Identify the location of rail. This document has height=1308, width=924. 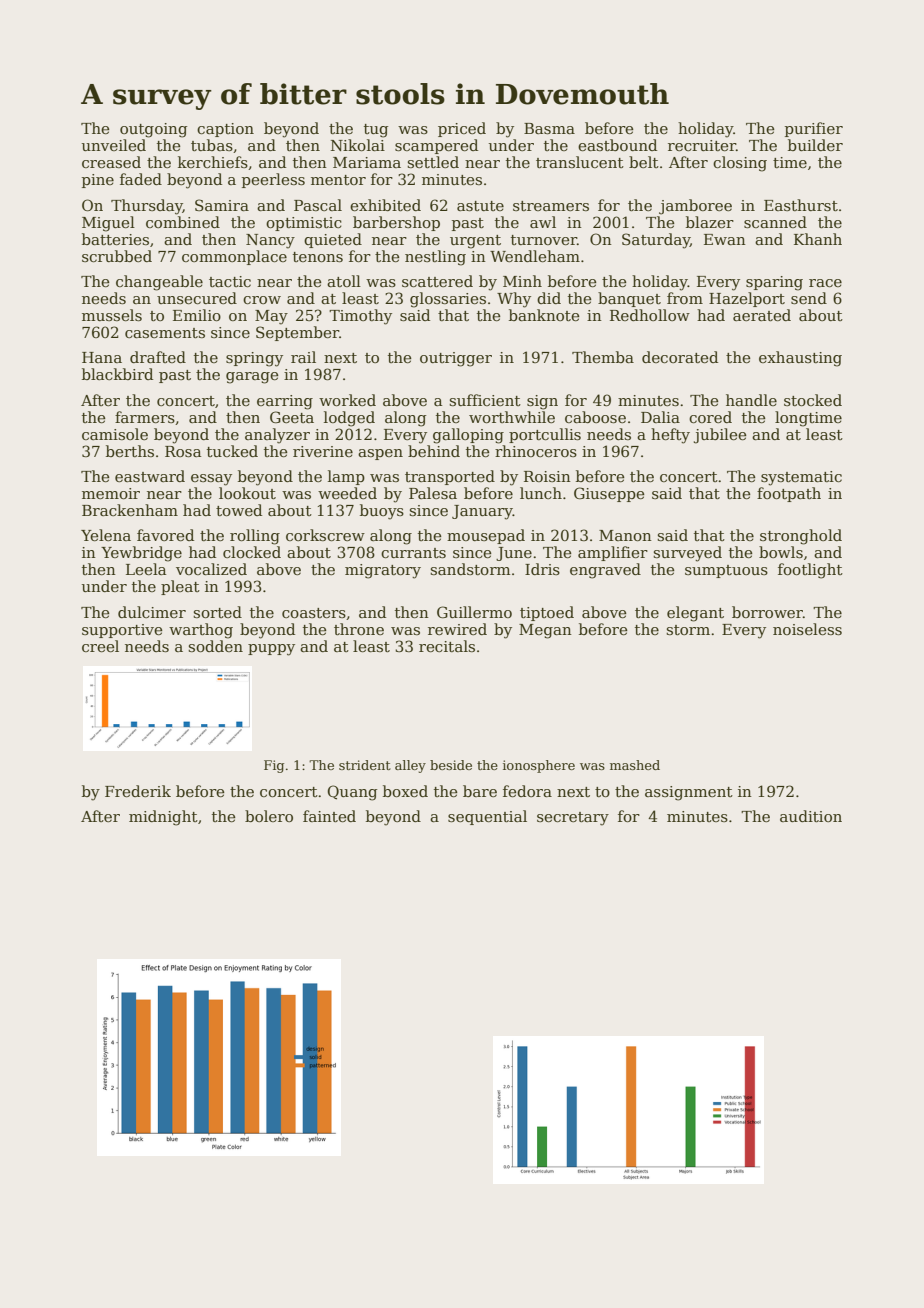
(303, 357).
